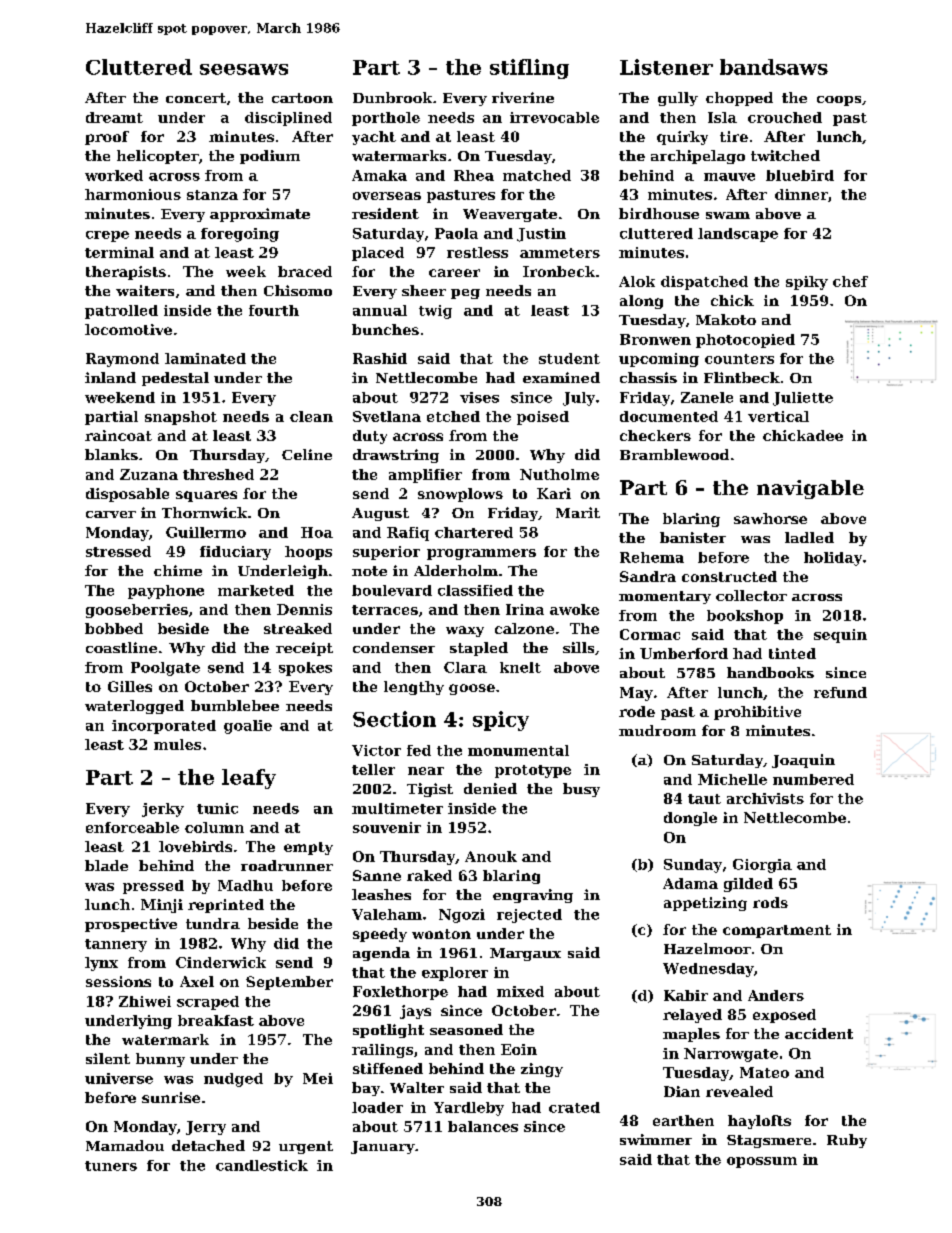 This document has height=1233, width=952. What do you see at coordinates (840, 636) in the document?
I see `sequin` at bounding box center [840, 636].
